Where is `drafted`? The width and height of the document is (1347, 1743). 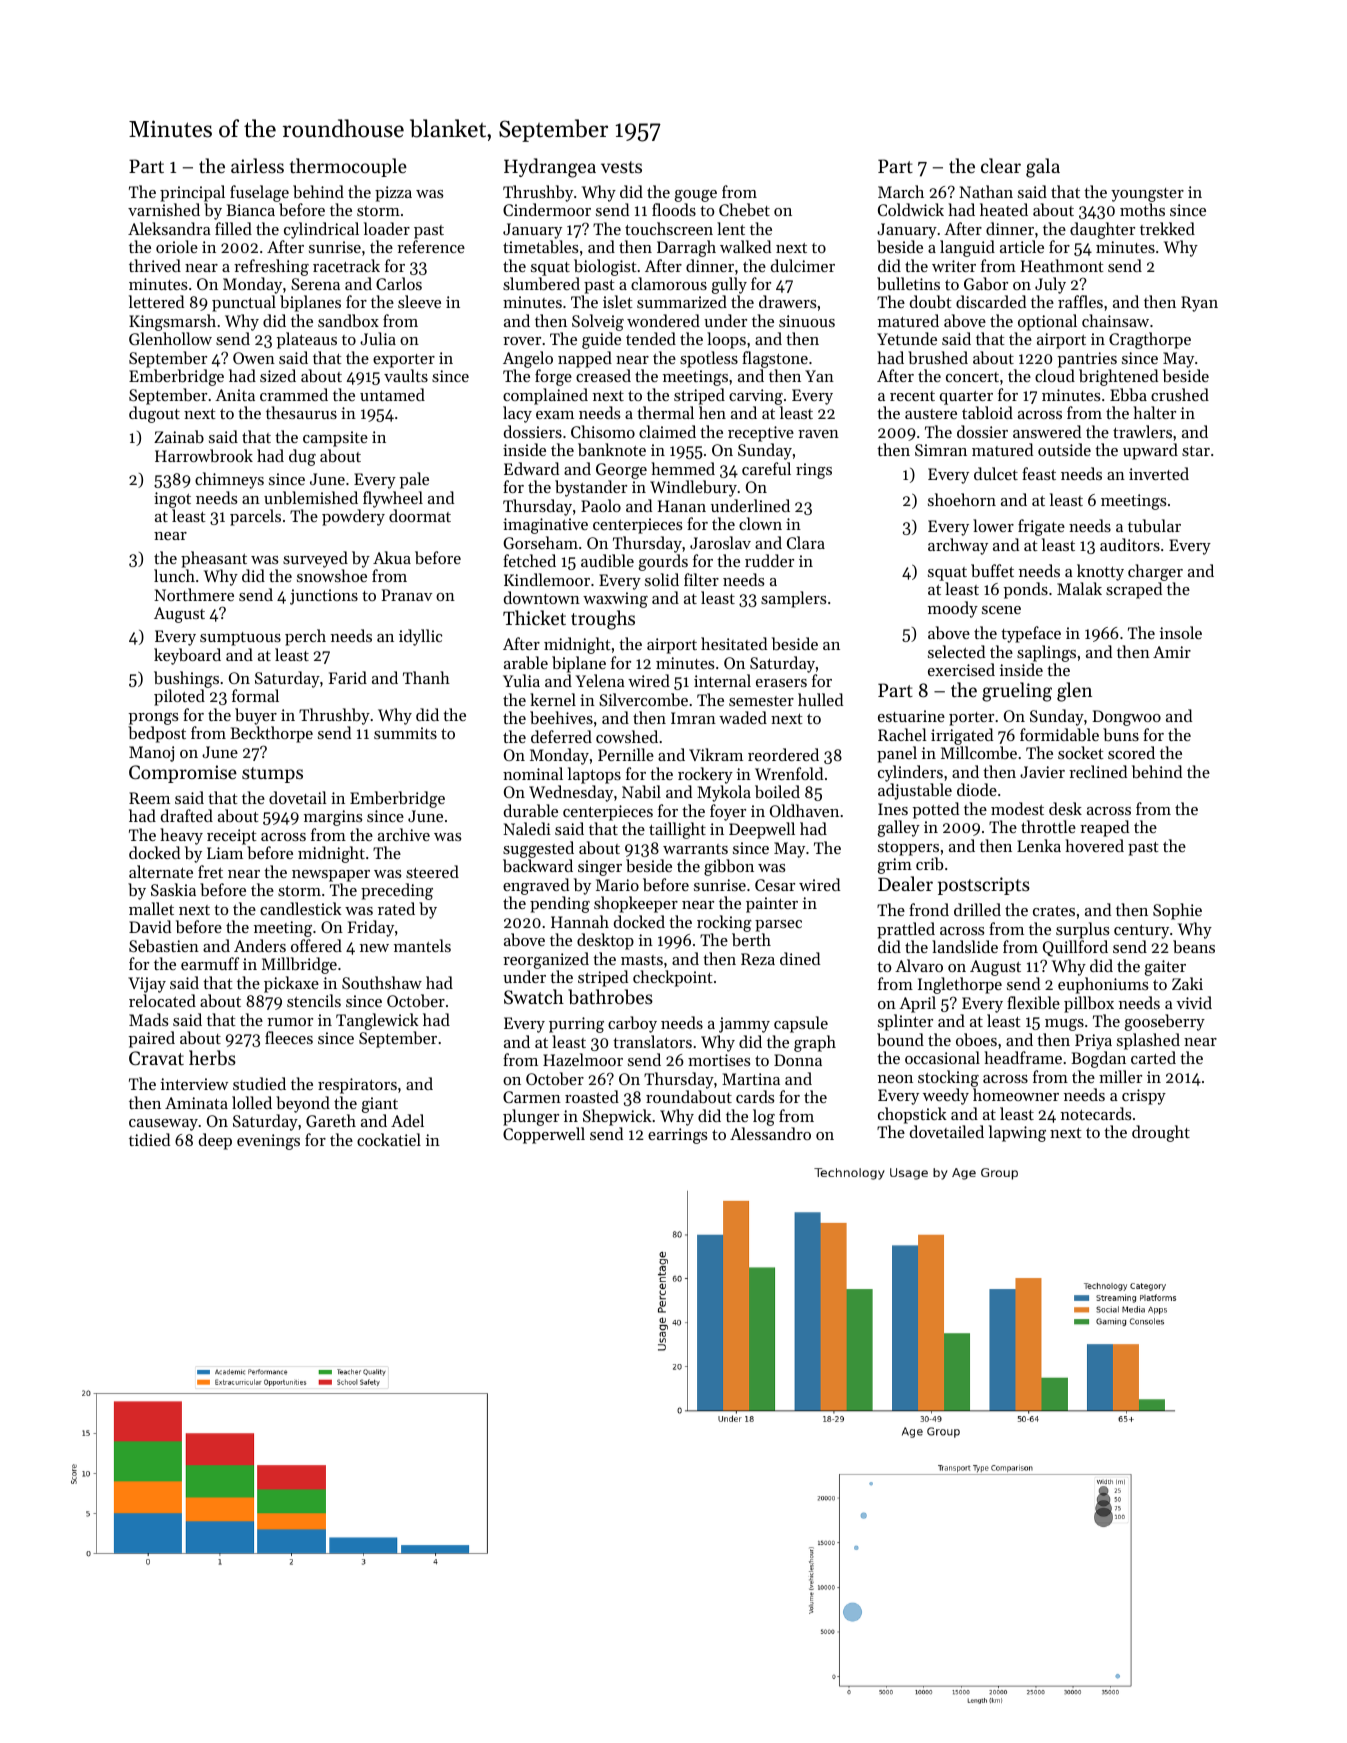
drafted is located at coordinates (187, 815).
